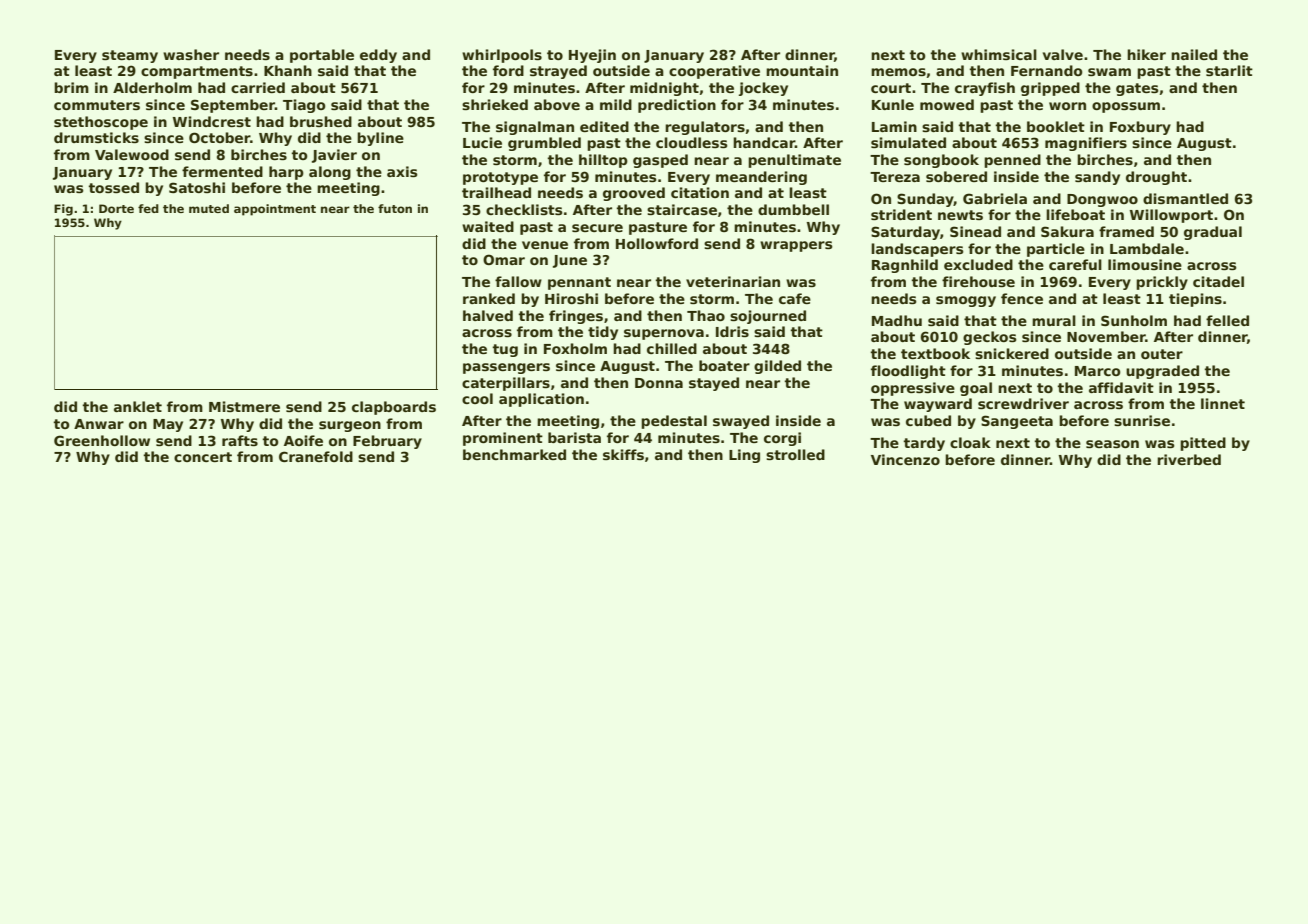 This image has width=1308, height=924. I want to click on portable, so click(322, 56).
